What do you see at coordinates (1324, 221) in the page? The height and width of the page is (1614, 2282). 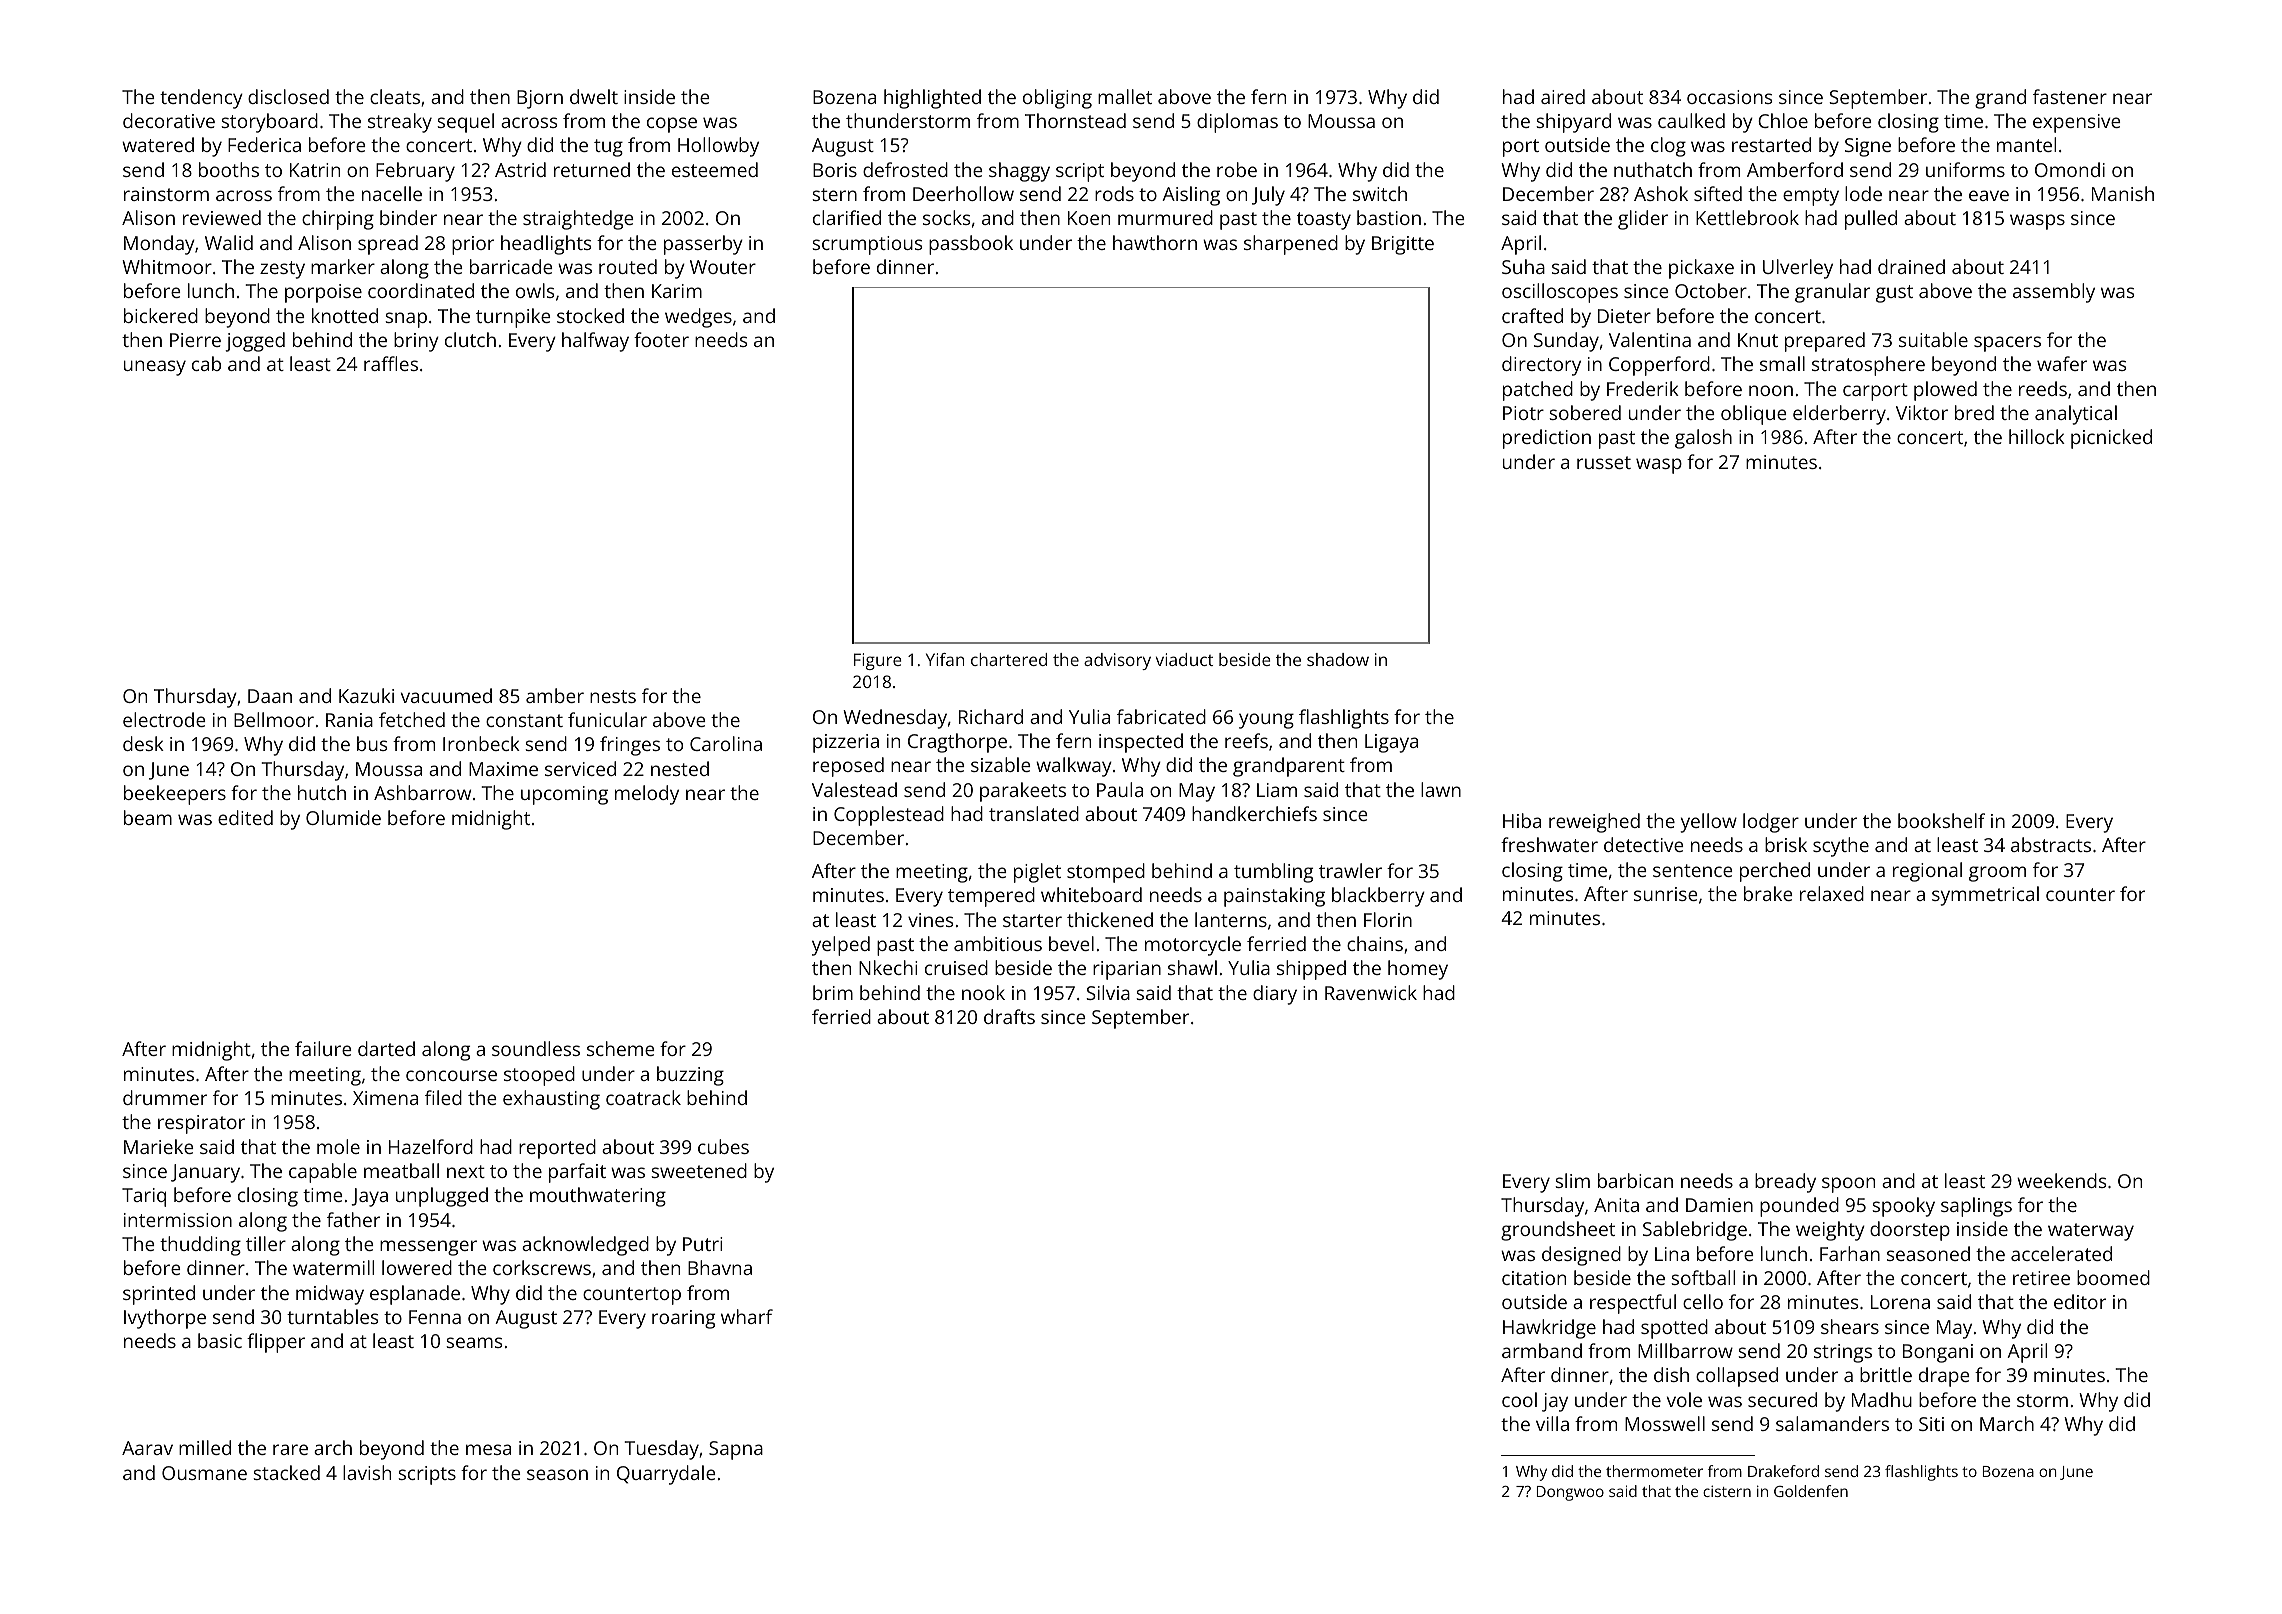 I see `toasty` at bounding box center [1324, 221].
